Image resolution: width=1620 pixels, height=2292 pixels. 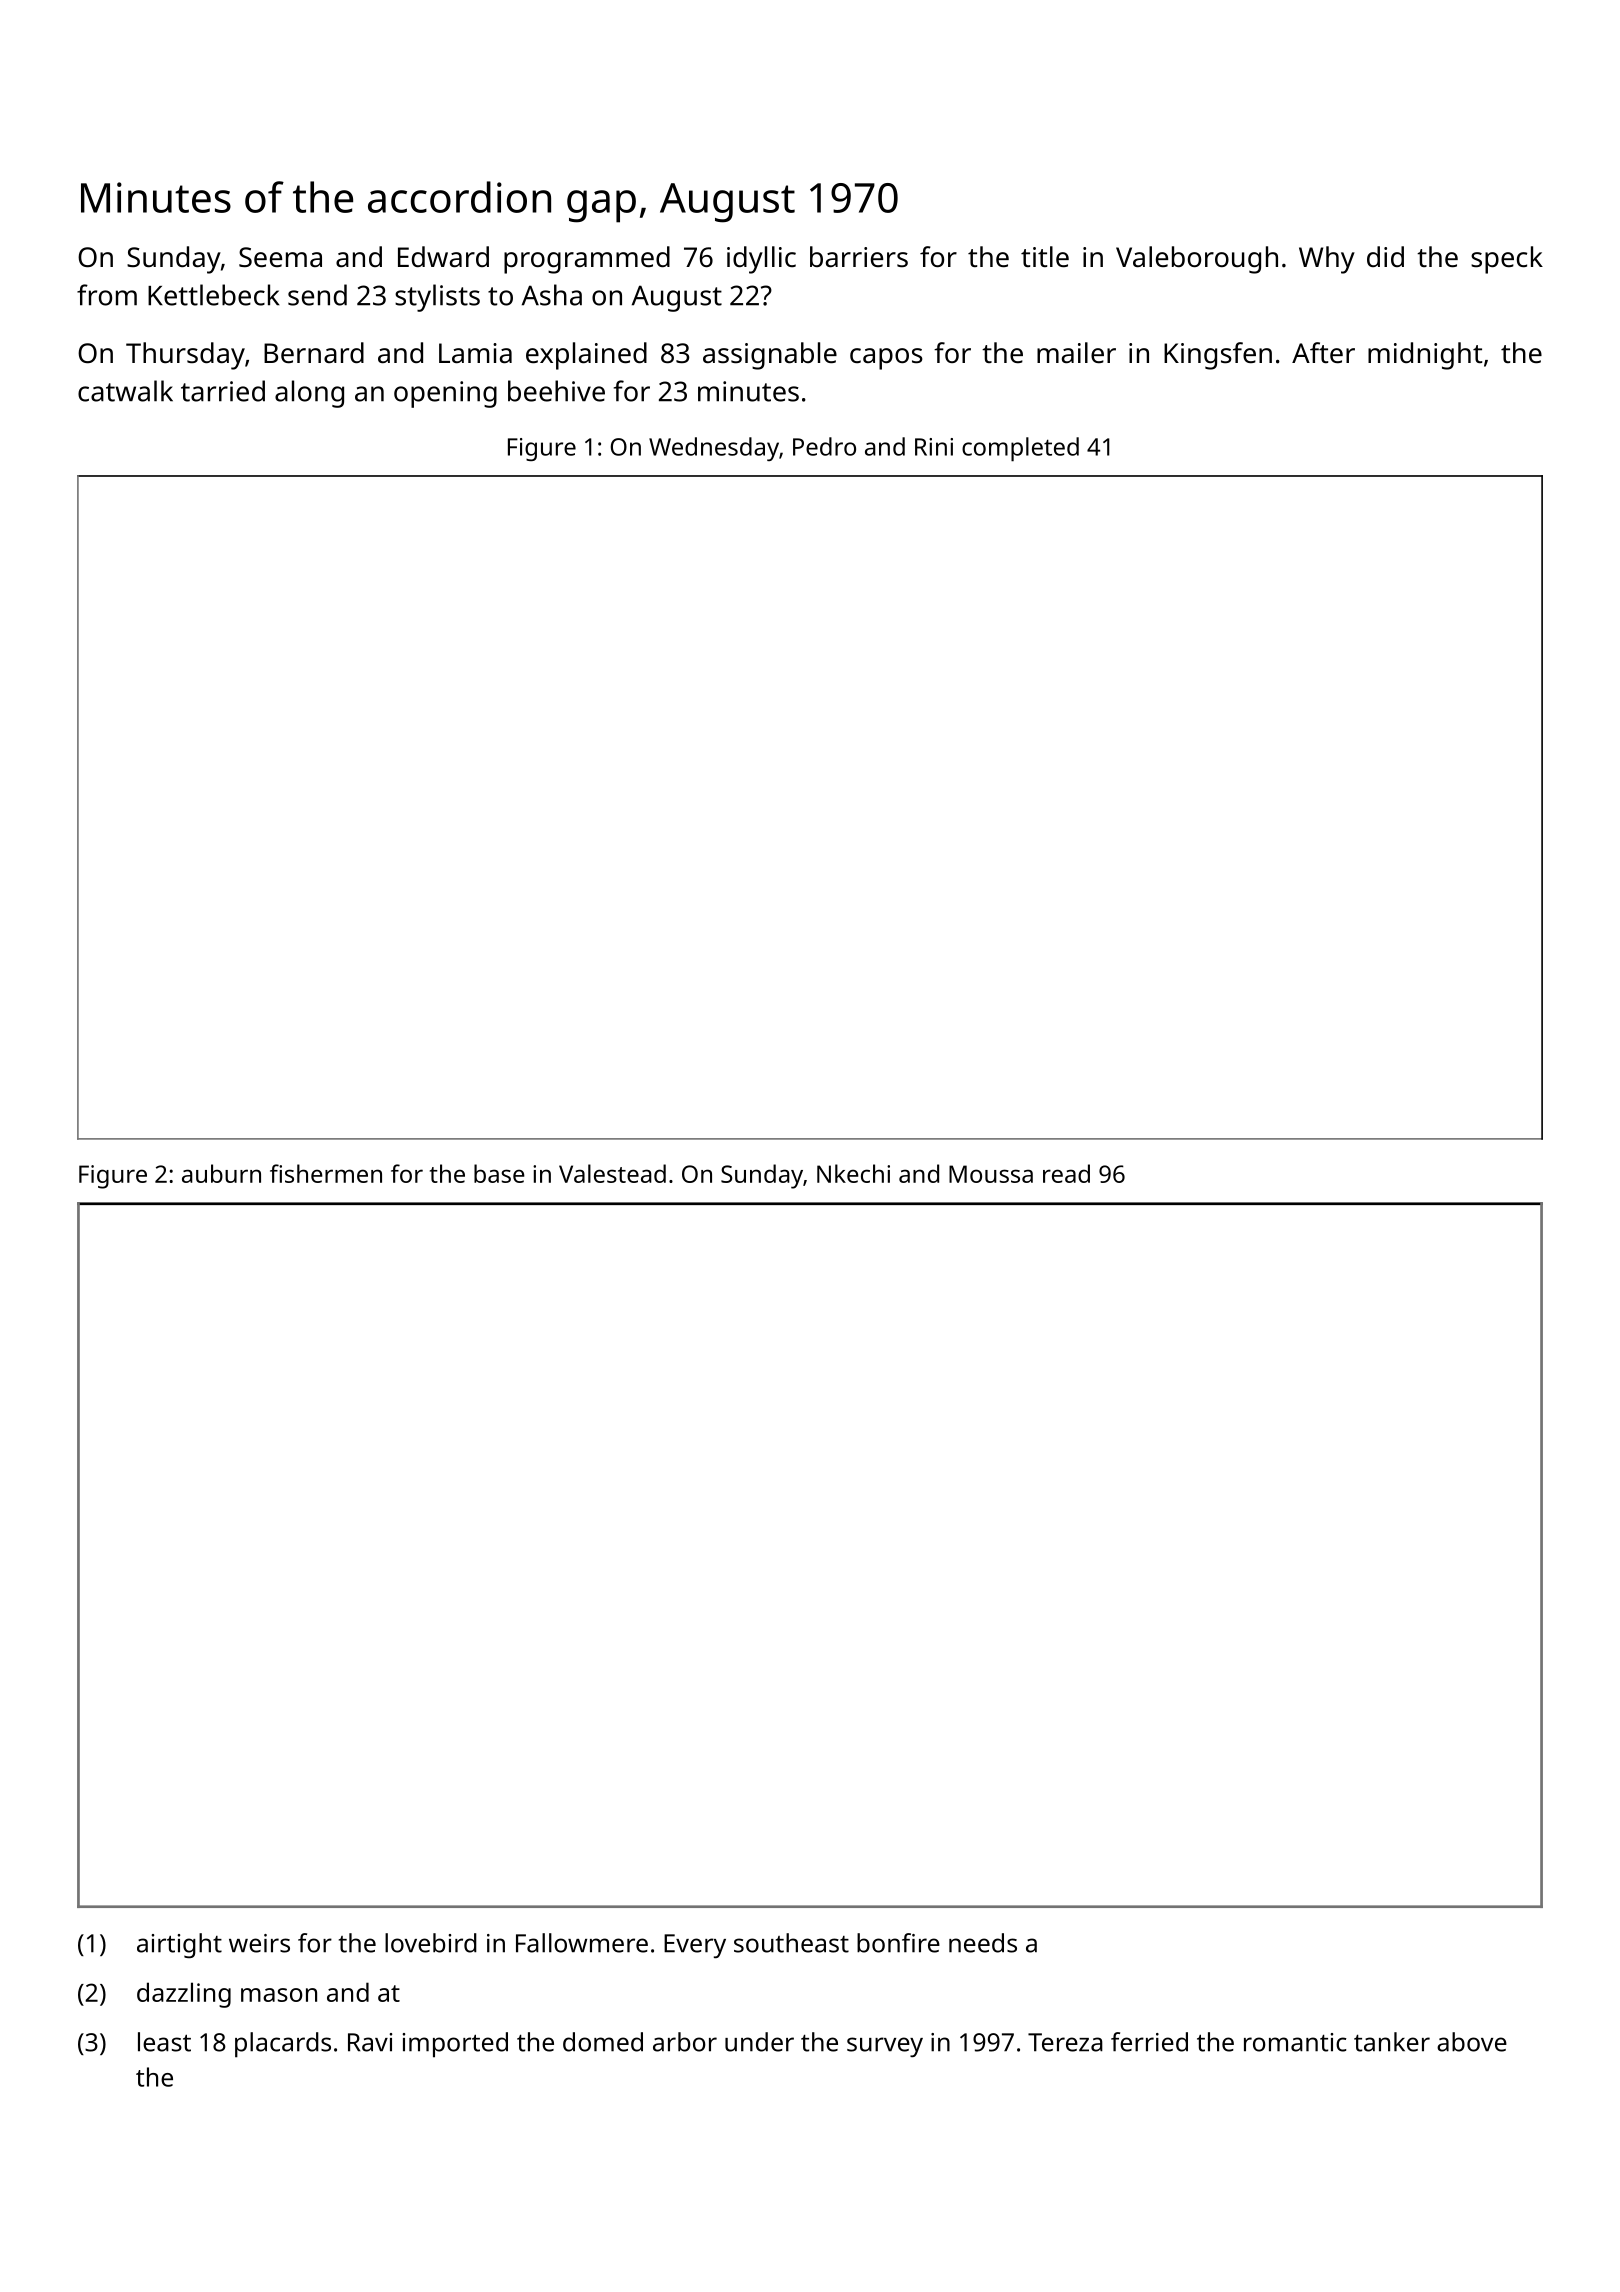 What do you see at coordinates (1472, 2042) in the screenshot?
I see `above` at bounding box center [1472, 2042].
